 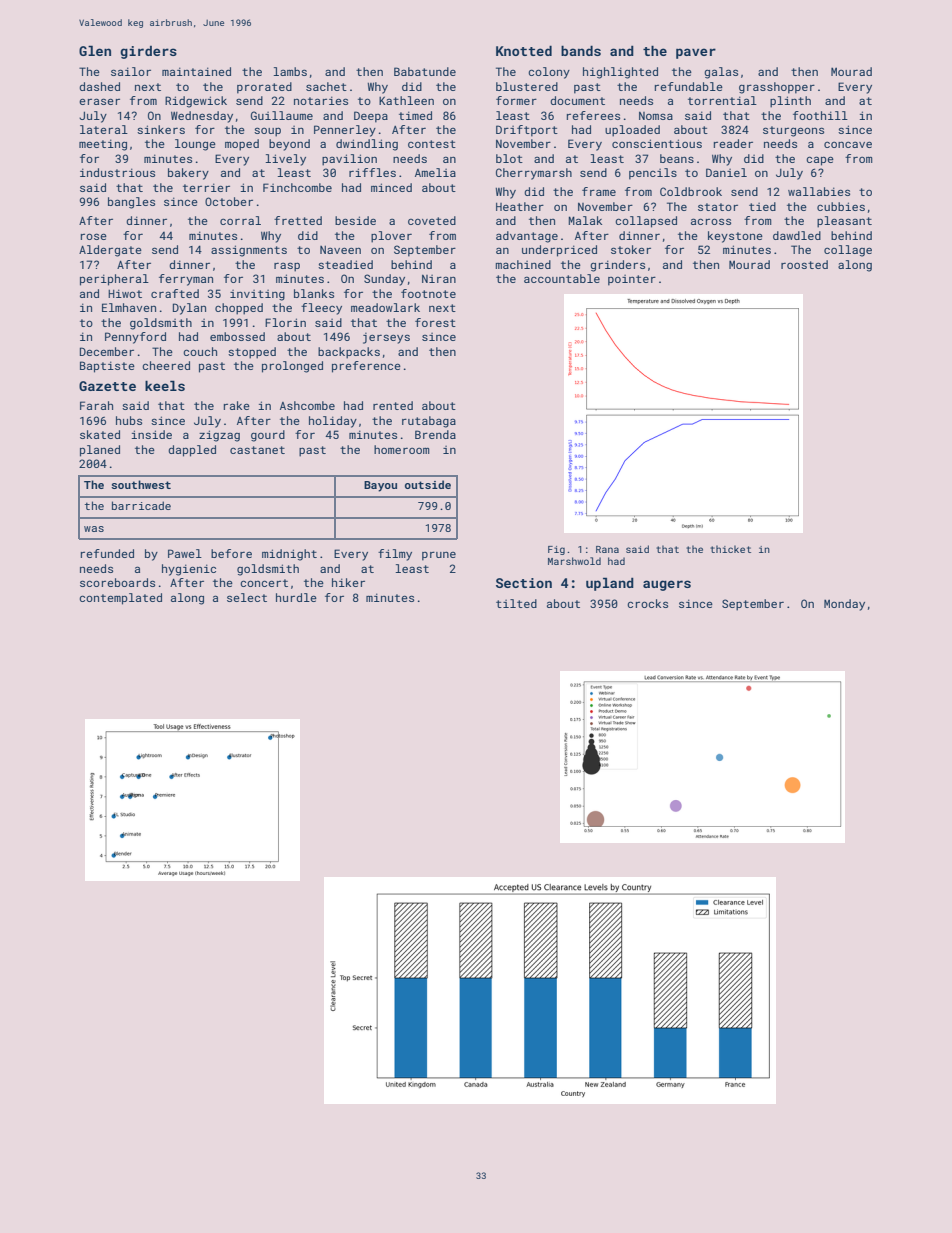 What do you see at coordinates (777, 88) in the screenshot?
I see `grasshopper` at bounding box center [777, 88].
